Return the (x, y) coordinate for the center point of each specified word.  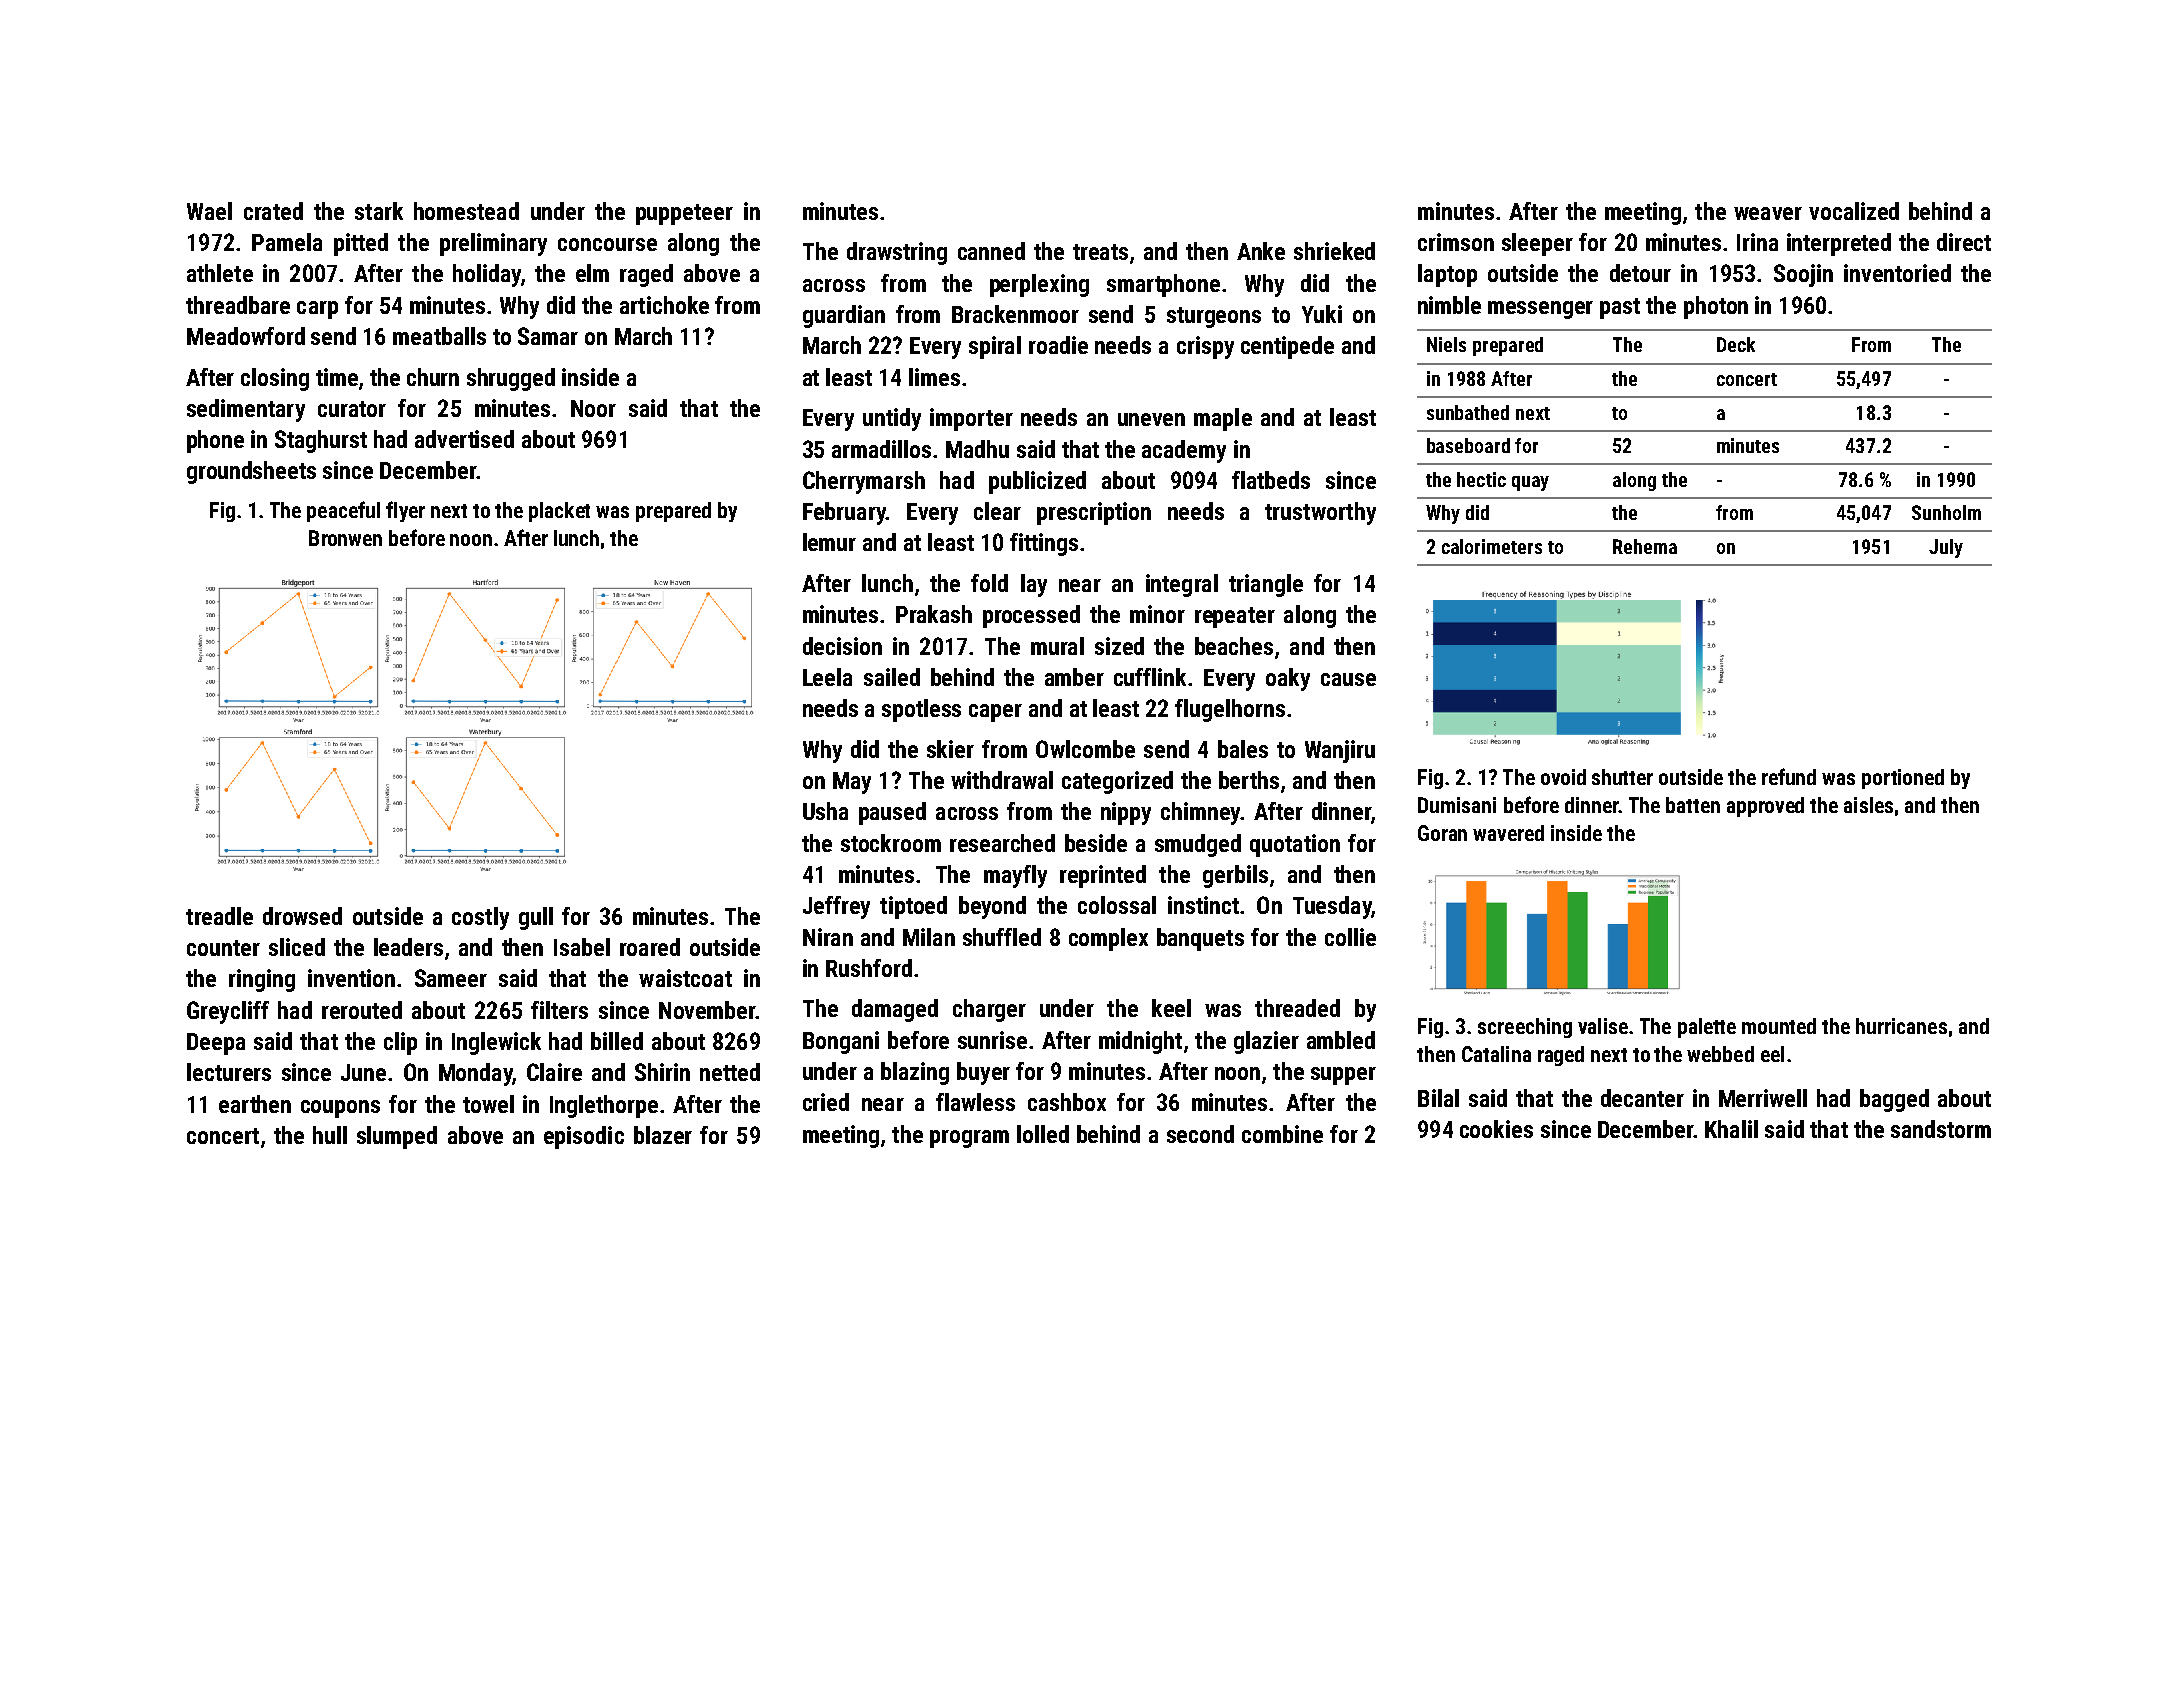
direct (1964, 242)
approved (1765, 807)
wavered (1508, 833)
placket (559, 512)
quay (1530, 483)
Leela (827, 677)
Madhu (977, 449)
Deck (1736, 344)
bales (1243, 749)
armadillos (881, 449)
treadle (219, 916)
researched (1002, 843)
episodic (584, 1137)
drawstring (897, 253)
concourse (607, 244)
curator (352, 409)
